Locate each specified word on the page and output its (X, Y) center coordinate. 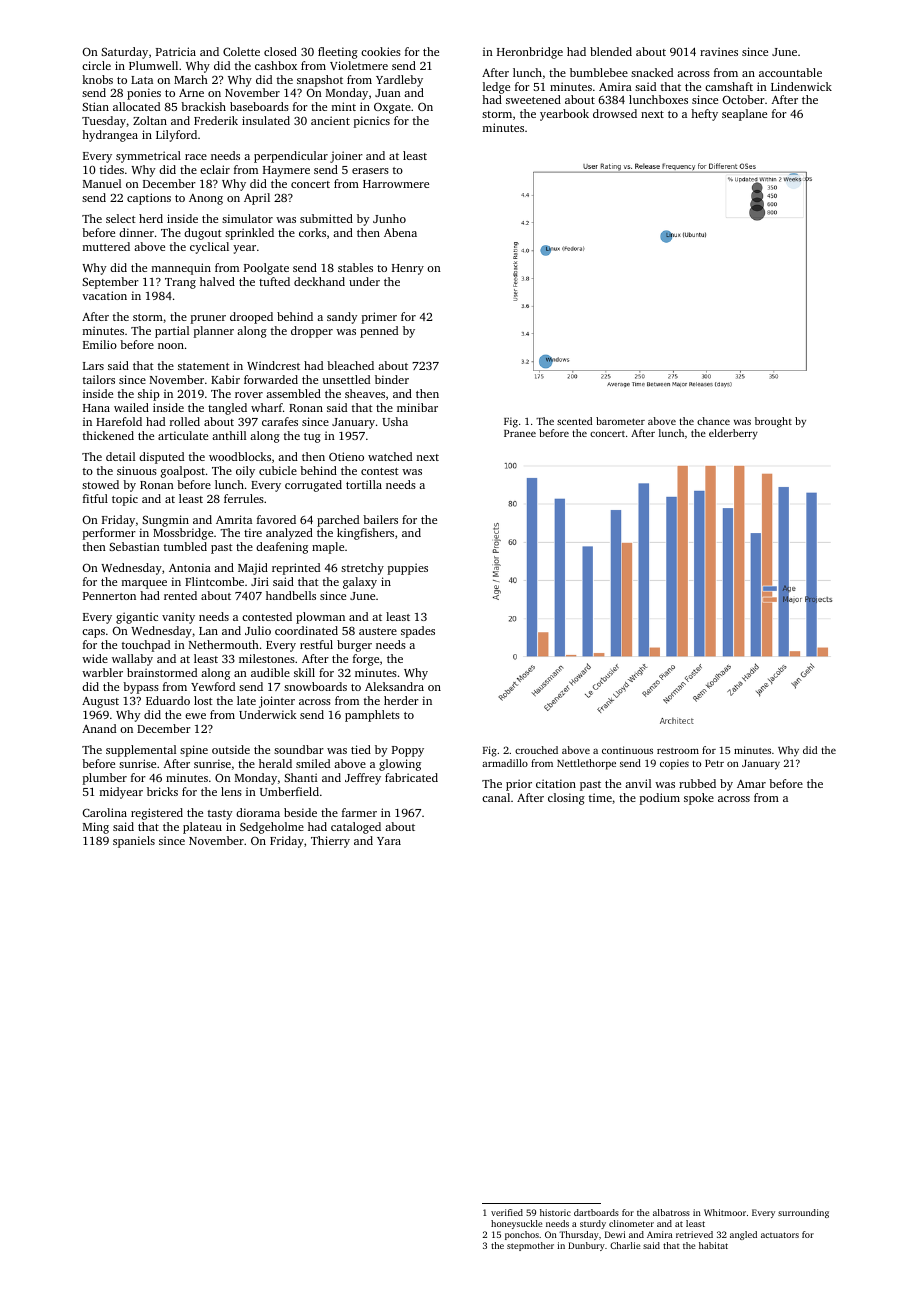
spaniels (134, 842)
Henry (408, 269)
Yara (389, 841)
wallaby (132, 660)
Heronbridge (530, 53)
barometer (620, 421)
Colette (241, 51)
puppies (407, 569)
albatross (671, 1212)
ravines (719, 51)
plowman (320, 618)
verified (507, 1212)
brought (773, 422)
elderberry (733, 434)
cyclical (209, 248)
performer (109, 534)
